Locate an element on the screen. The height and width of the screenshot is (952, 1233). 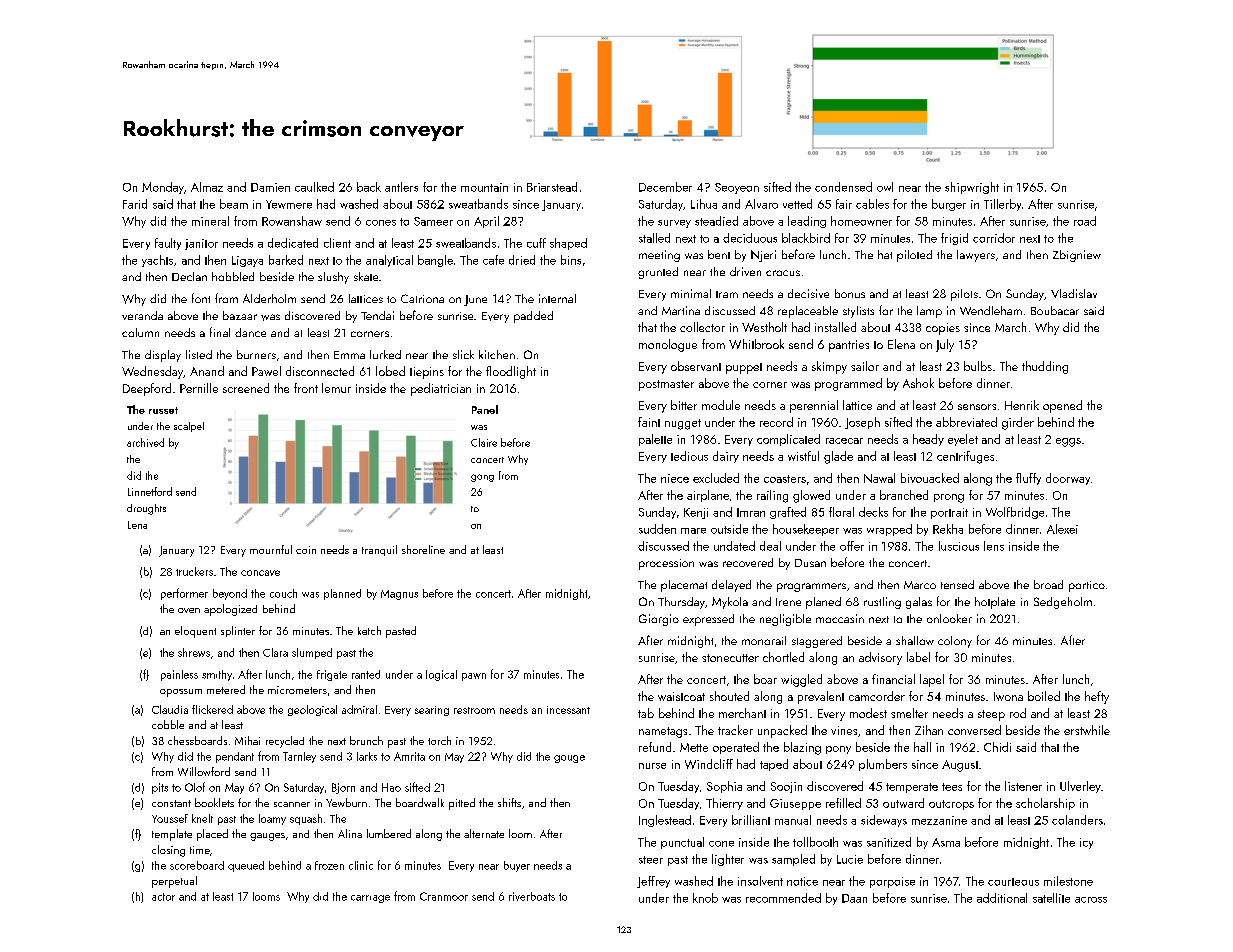
Chidi is located at coordinates (997, 747).
